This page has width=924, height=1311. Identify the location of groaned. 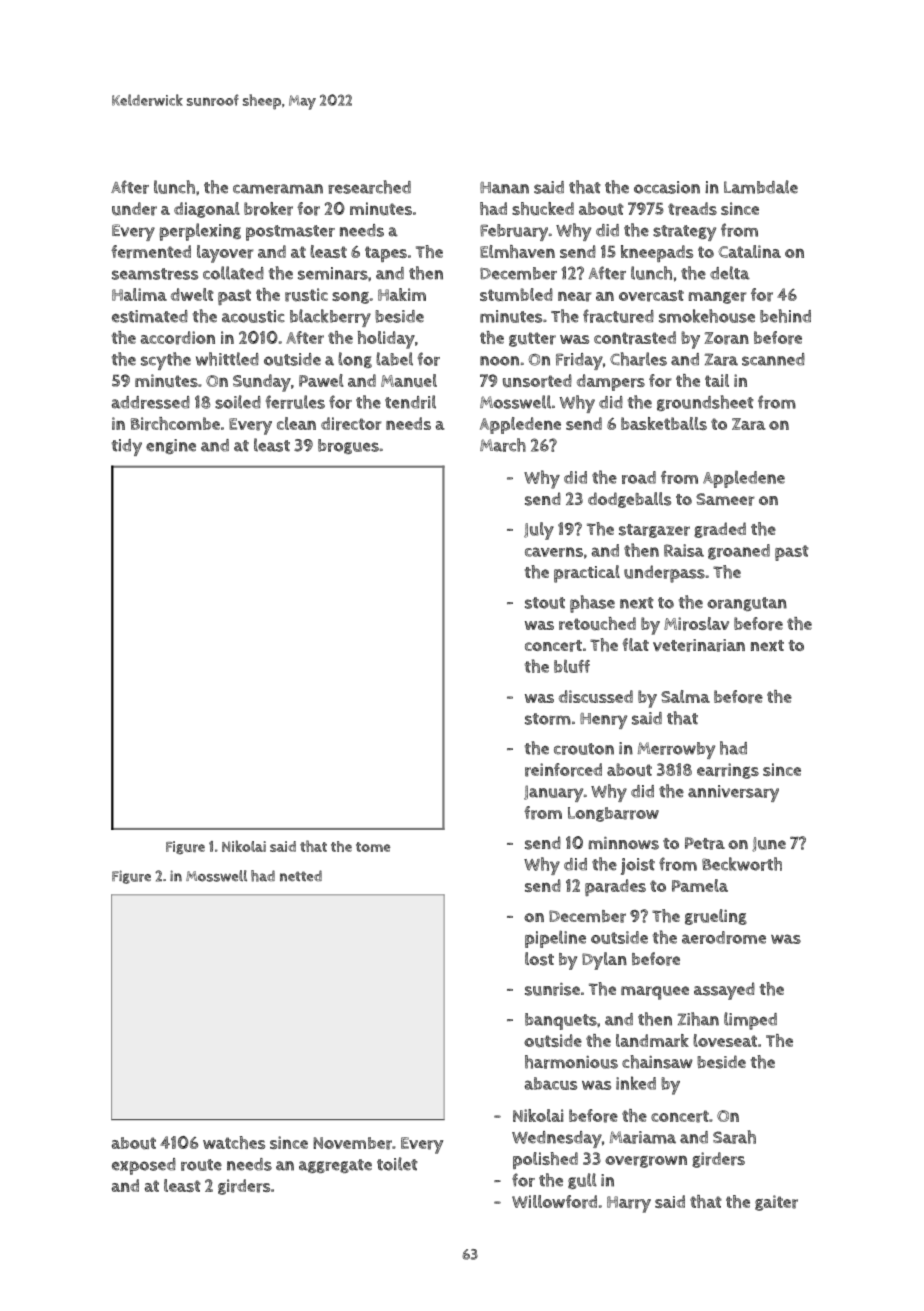
(739, 552).
